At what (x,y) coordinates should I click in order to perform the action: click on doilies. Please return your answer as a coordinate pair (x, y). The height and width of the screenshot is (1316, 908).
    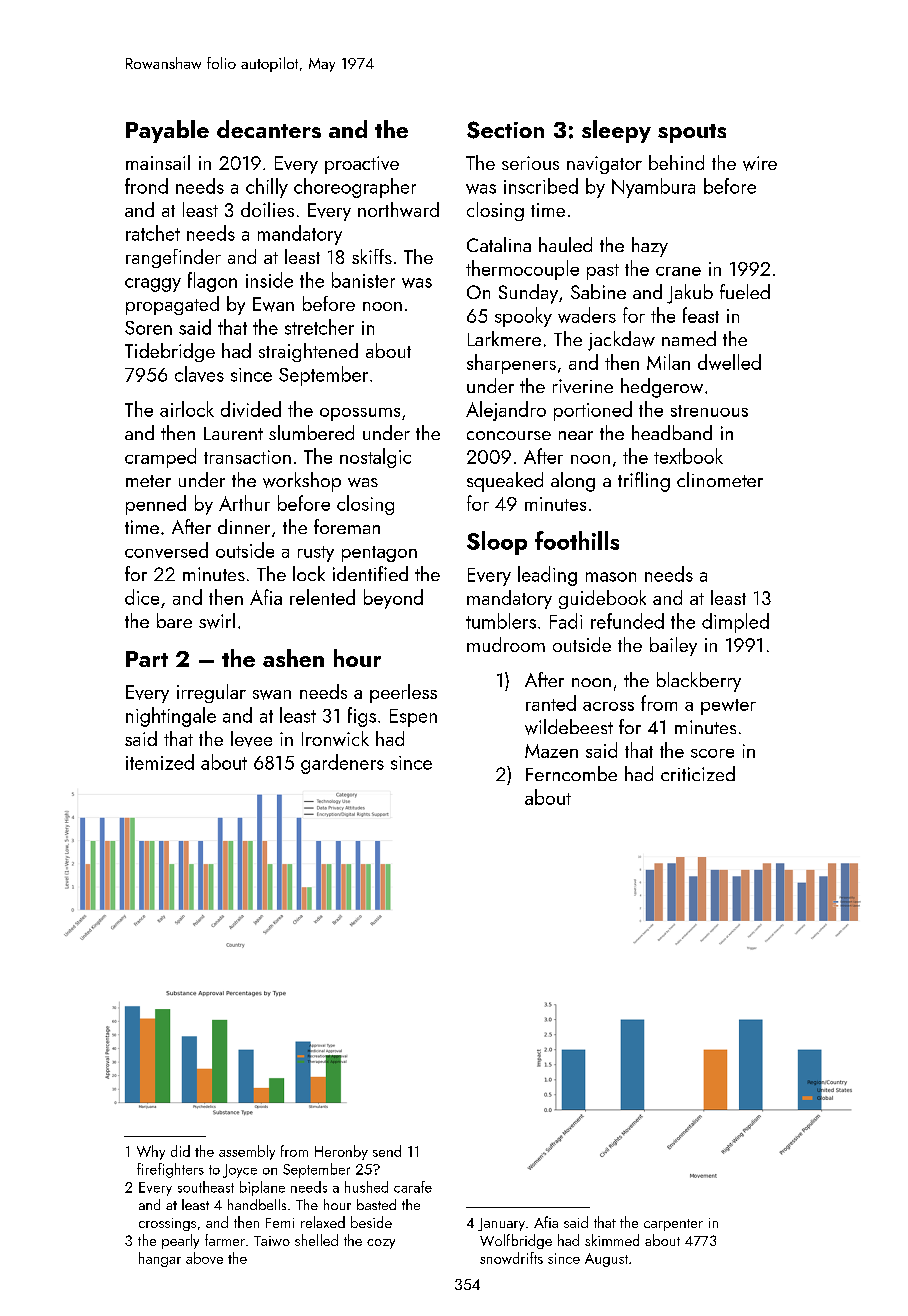
    Looking at the image, I should click on (267, 209).
